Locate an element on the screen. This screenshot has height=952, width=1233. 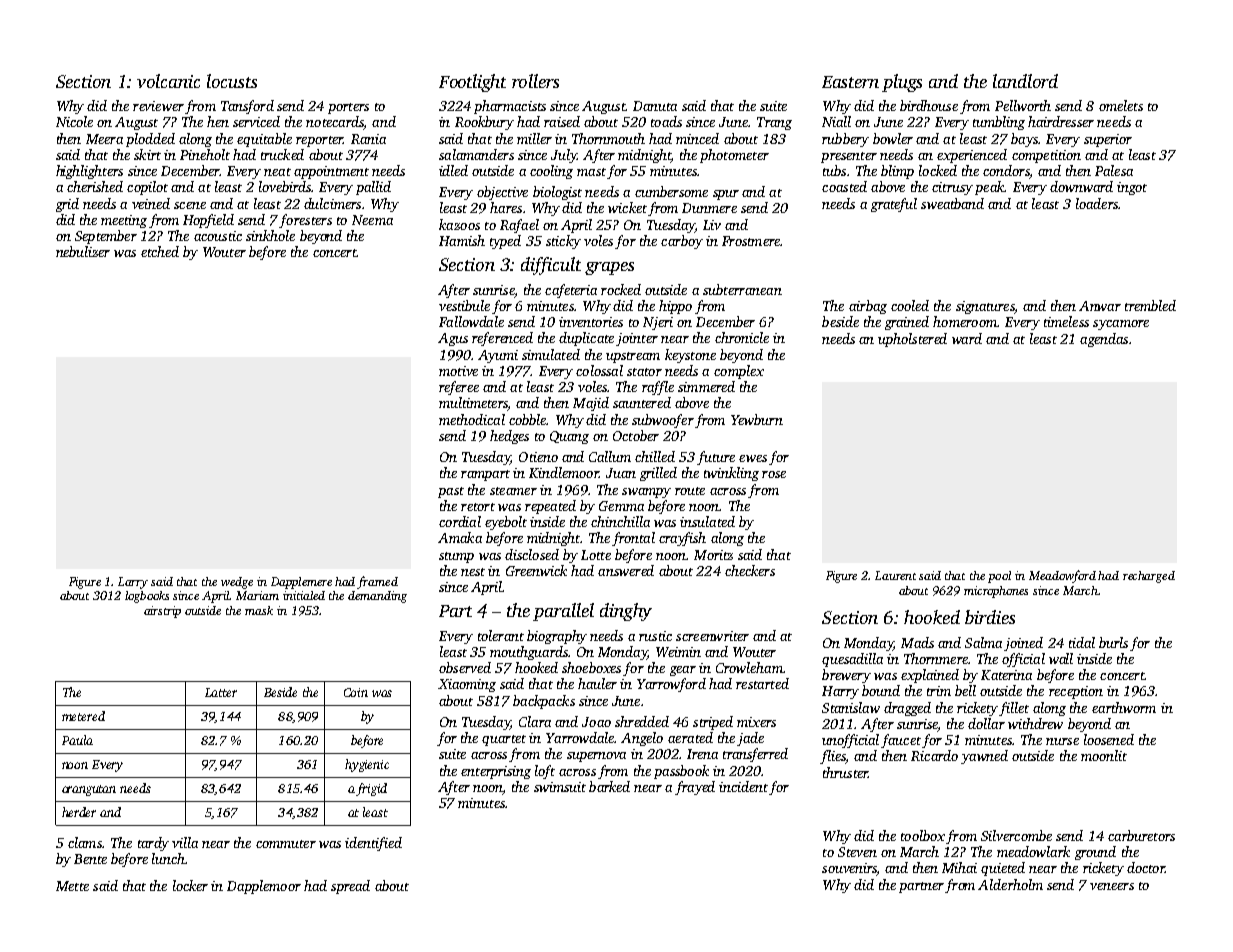
Larry is located at coordinates (133, 583).
